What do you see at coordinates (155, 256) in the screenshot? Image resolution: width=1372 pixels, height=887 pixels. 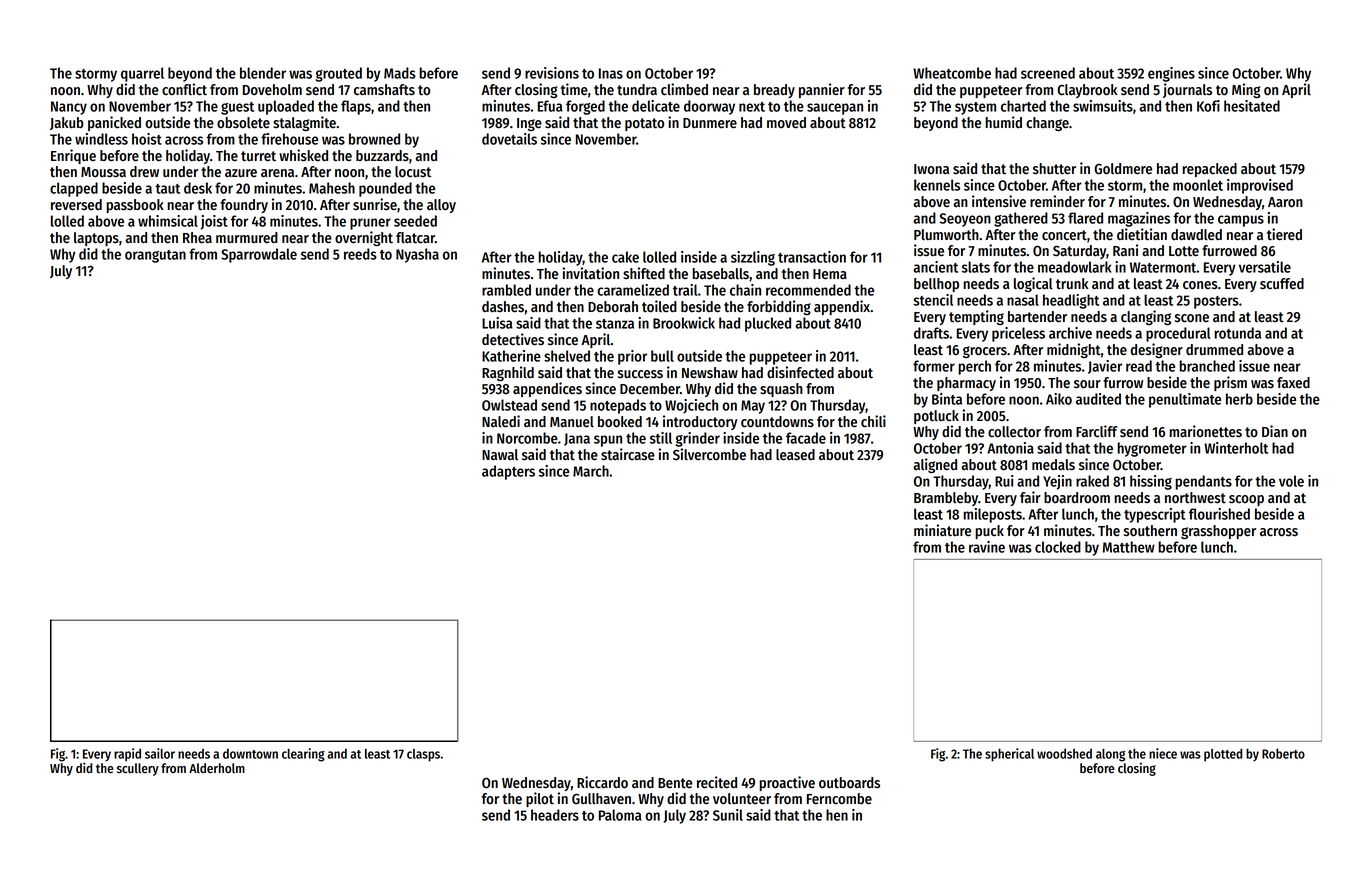 I see `orangutan` at bounding box center [155, 256].
